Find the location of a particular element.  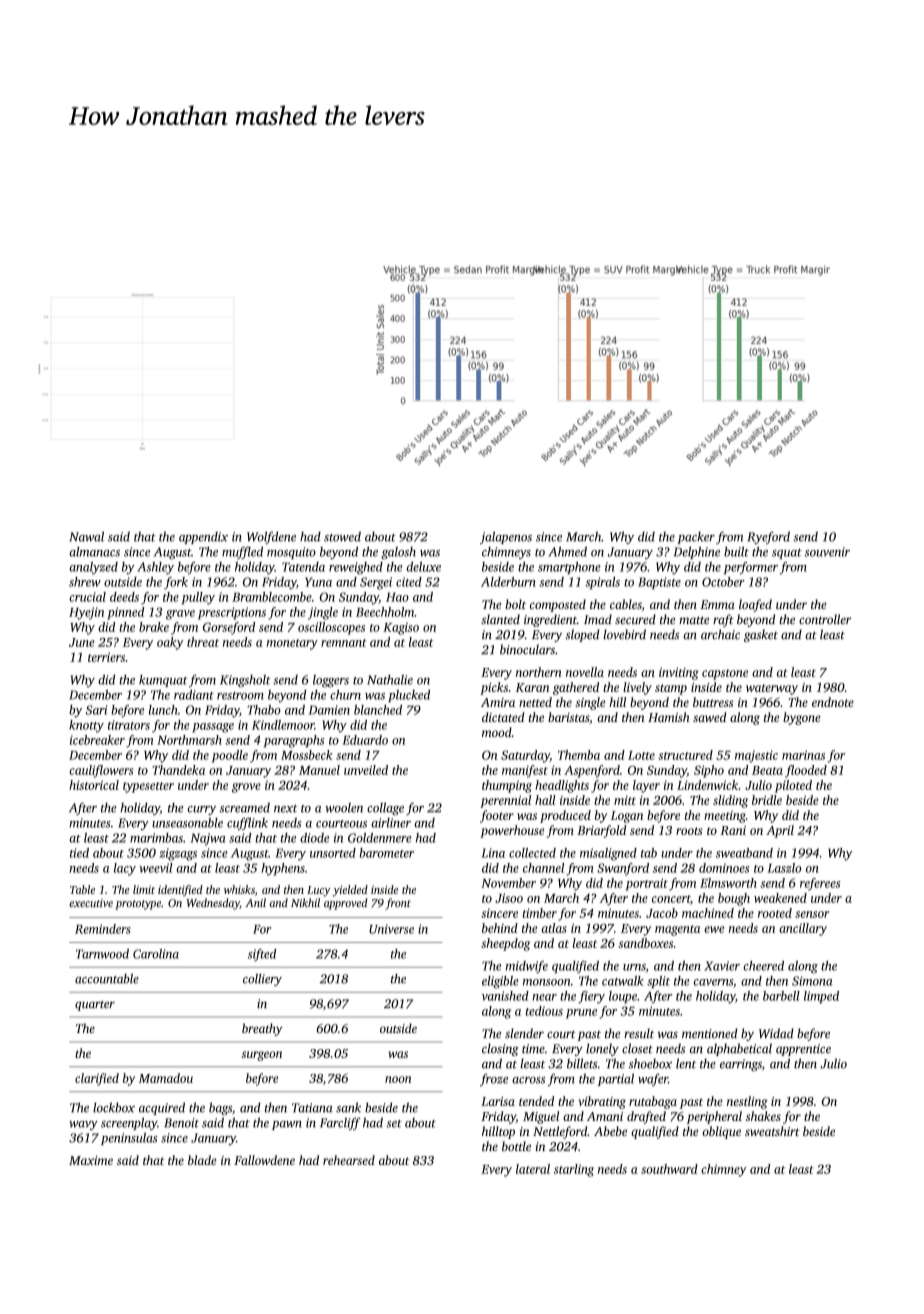

lateral is located at coordinates (533, 1169).
